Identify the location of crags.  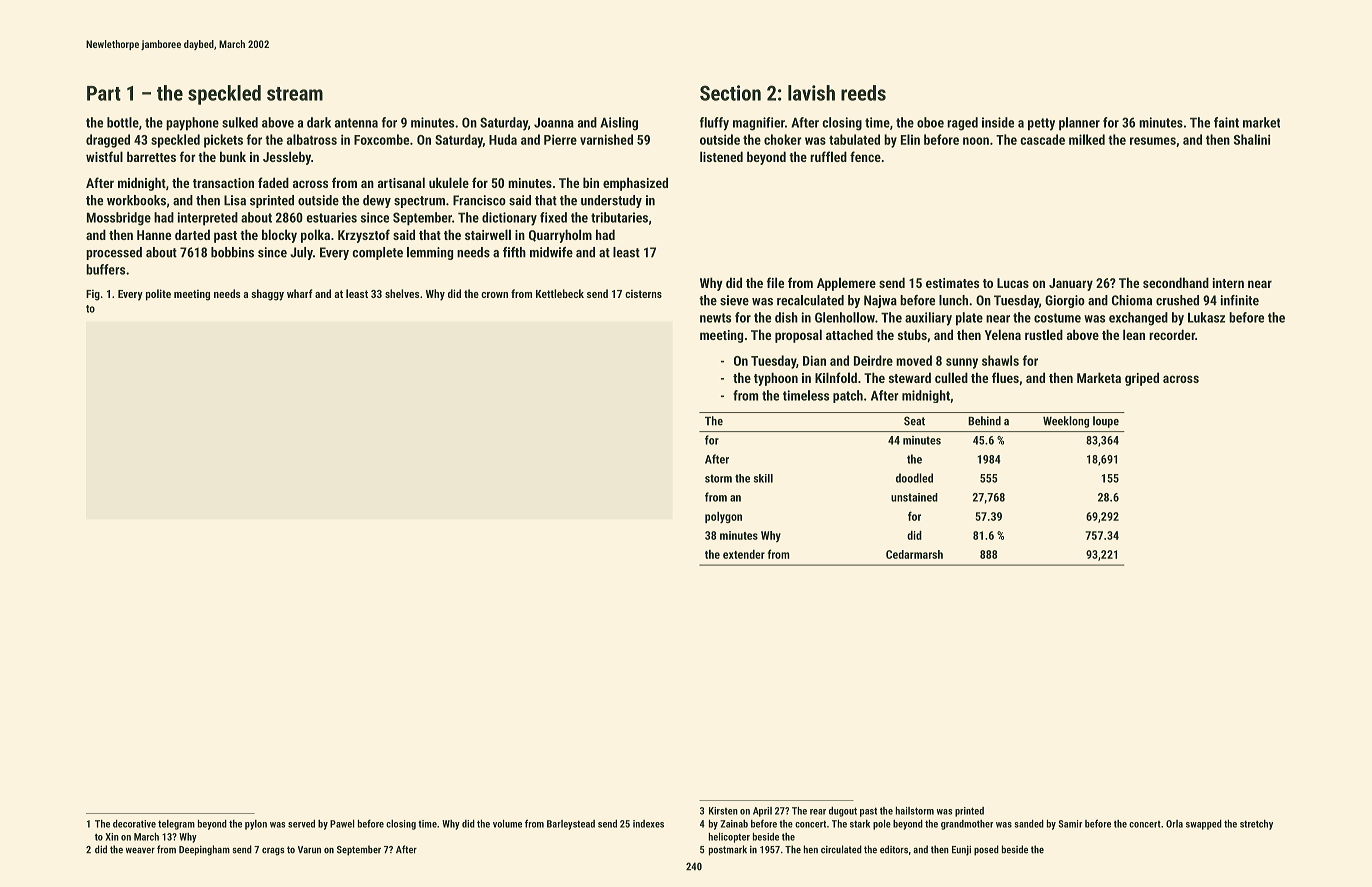
(273, 851).
